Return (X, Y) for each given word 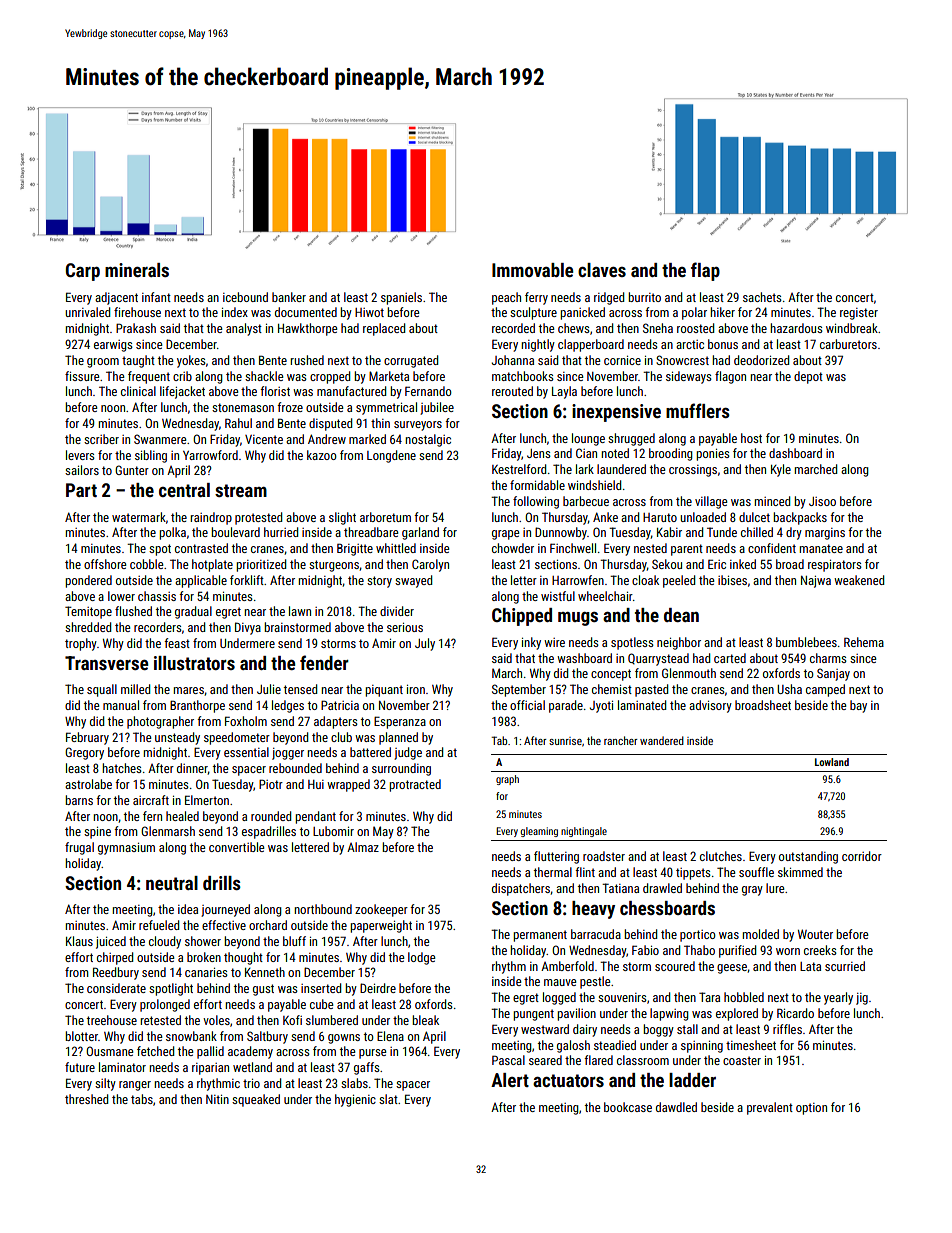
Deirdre (378, 988)
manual (121, 705)
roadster (604, 856)
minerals (137, 270)
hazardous (796, 328)
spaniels (401, 298)
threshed (86, 1099)
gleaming (539, 832)
